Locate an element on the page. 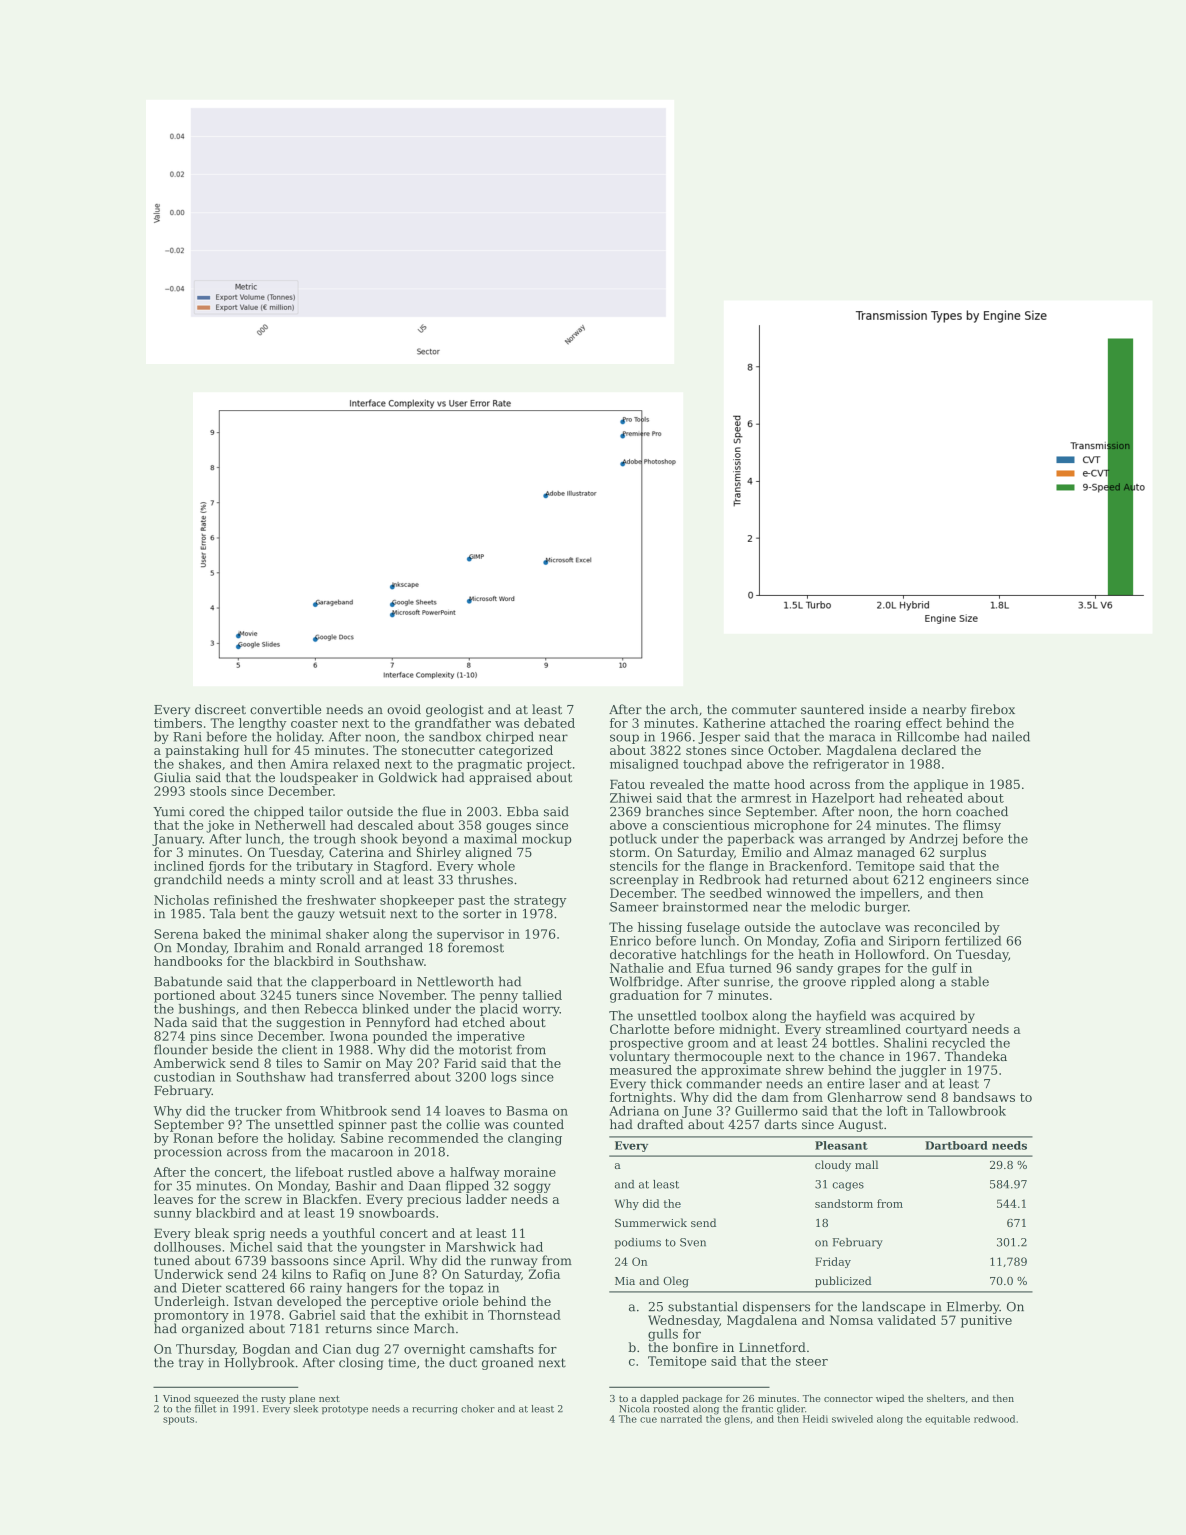 The width and height of the document is (1186, 1535). bassoons is located at coordinates (300, 1260).
